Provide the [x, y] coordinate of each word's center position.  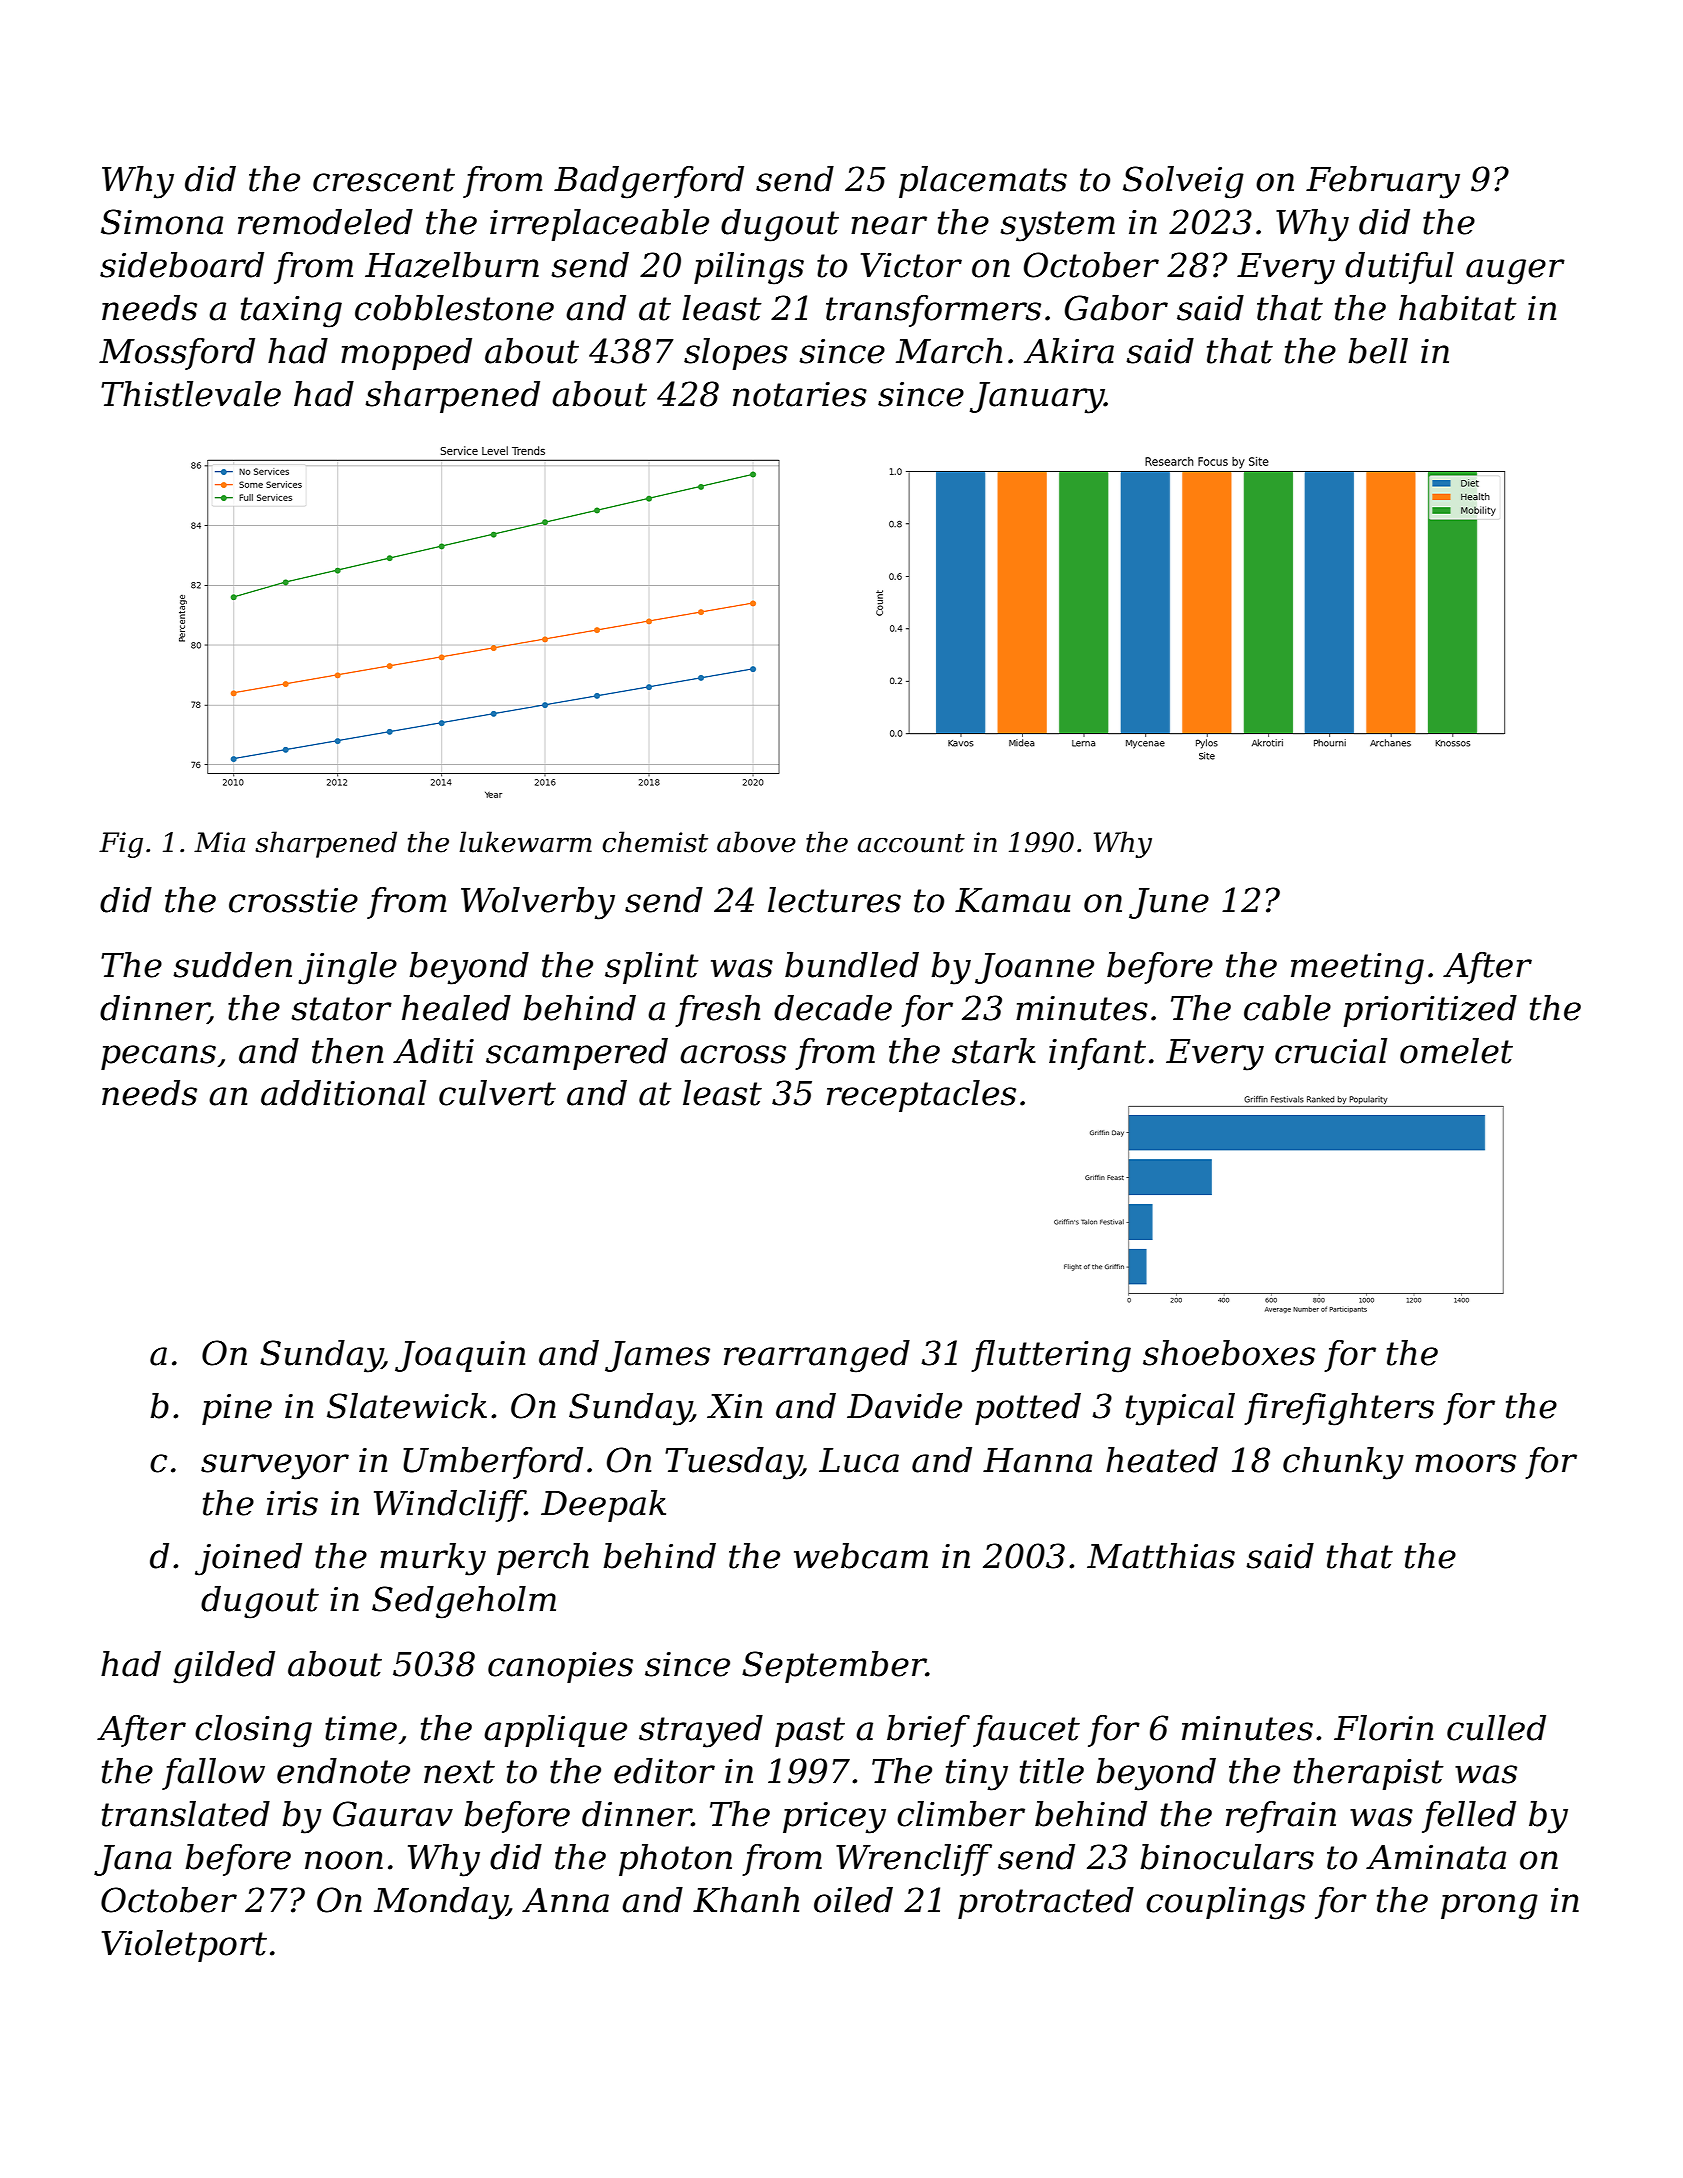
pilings [749, 268]
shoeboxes [1229, 1353]
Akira [1069, 351]
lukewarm [526, 842]
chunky [1343, 1463]
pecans [158, 1057]
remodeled [325, 222]
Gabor [1116, 308]
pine [237, 1409]
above [756, 842]
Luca [859, 1460]
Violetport [184, 1946]
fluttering [1051, 1356]
